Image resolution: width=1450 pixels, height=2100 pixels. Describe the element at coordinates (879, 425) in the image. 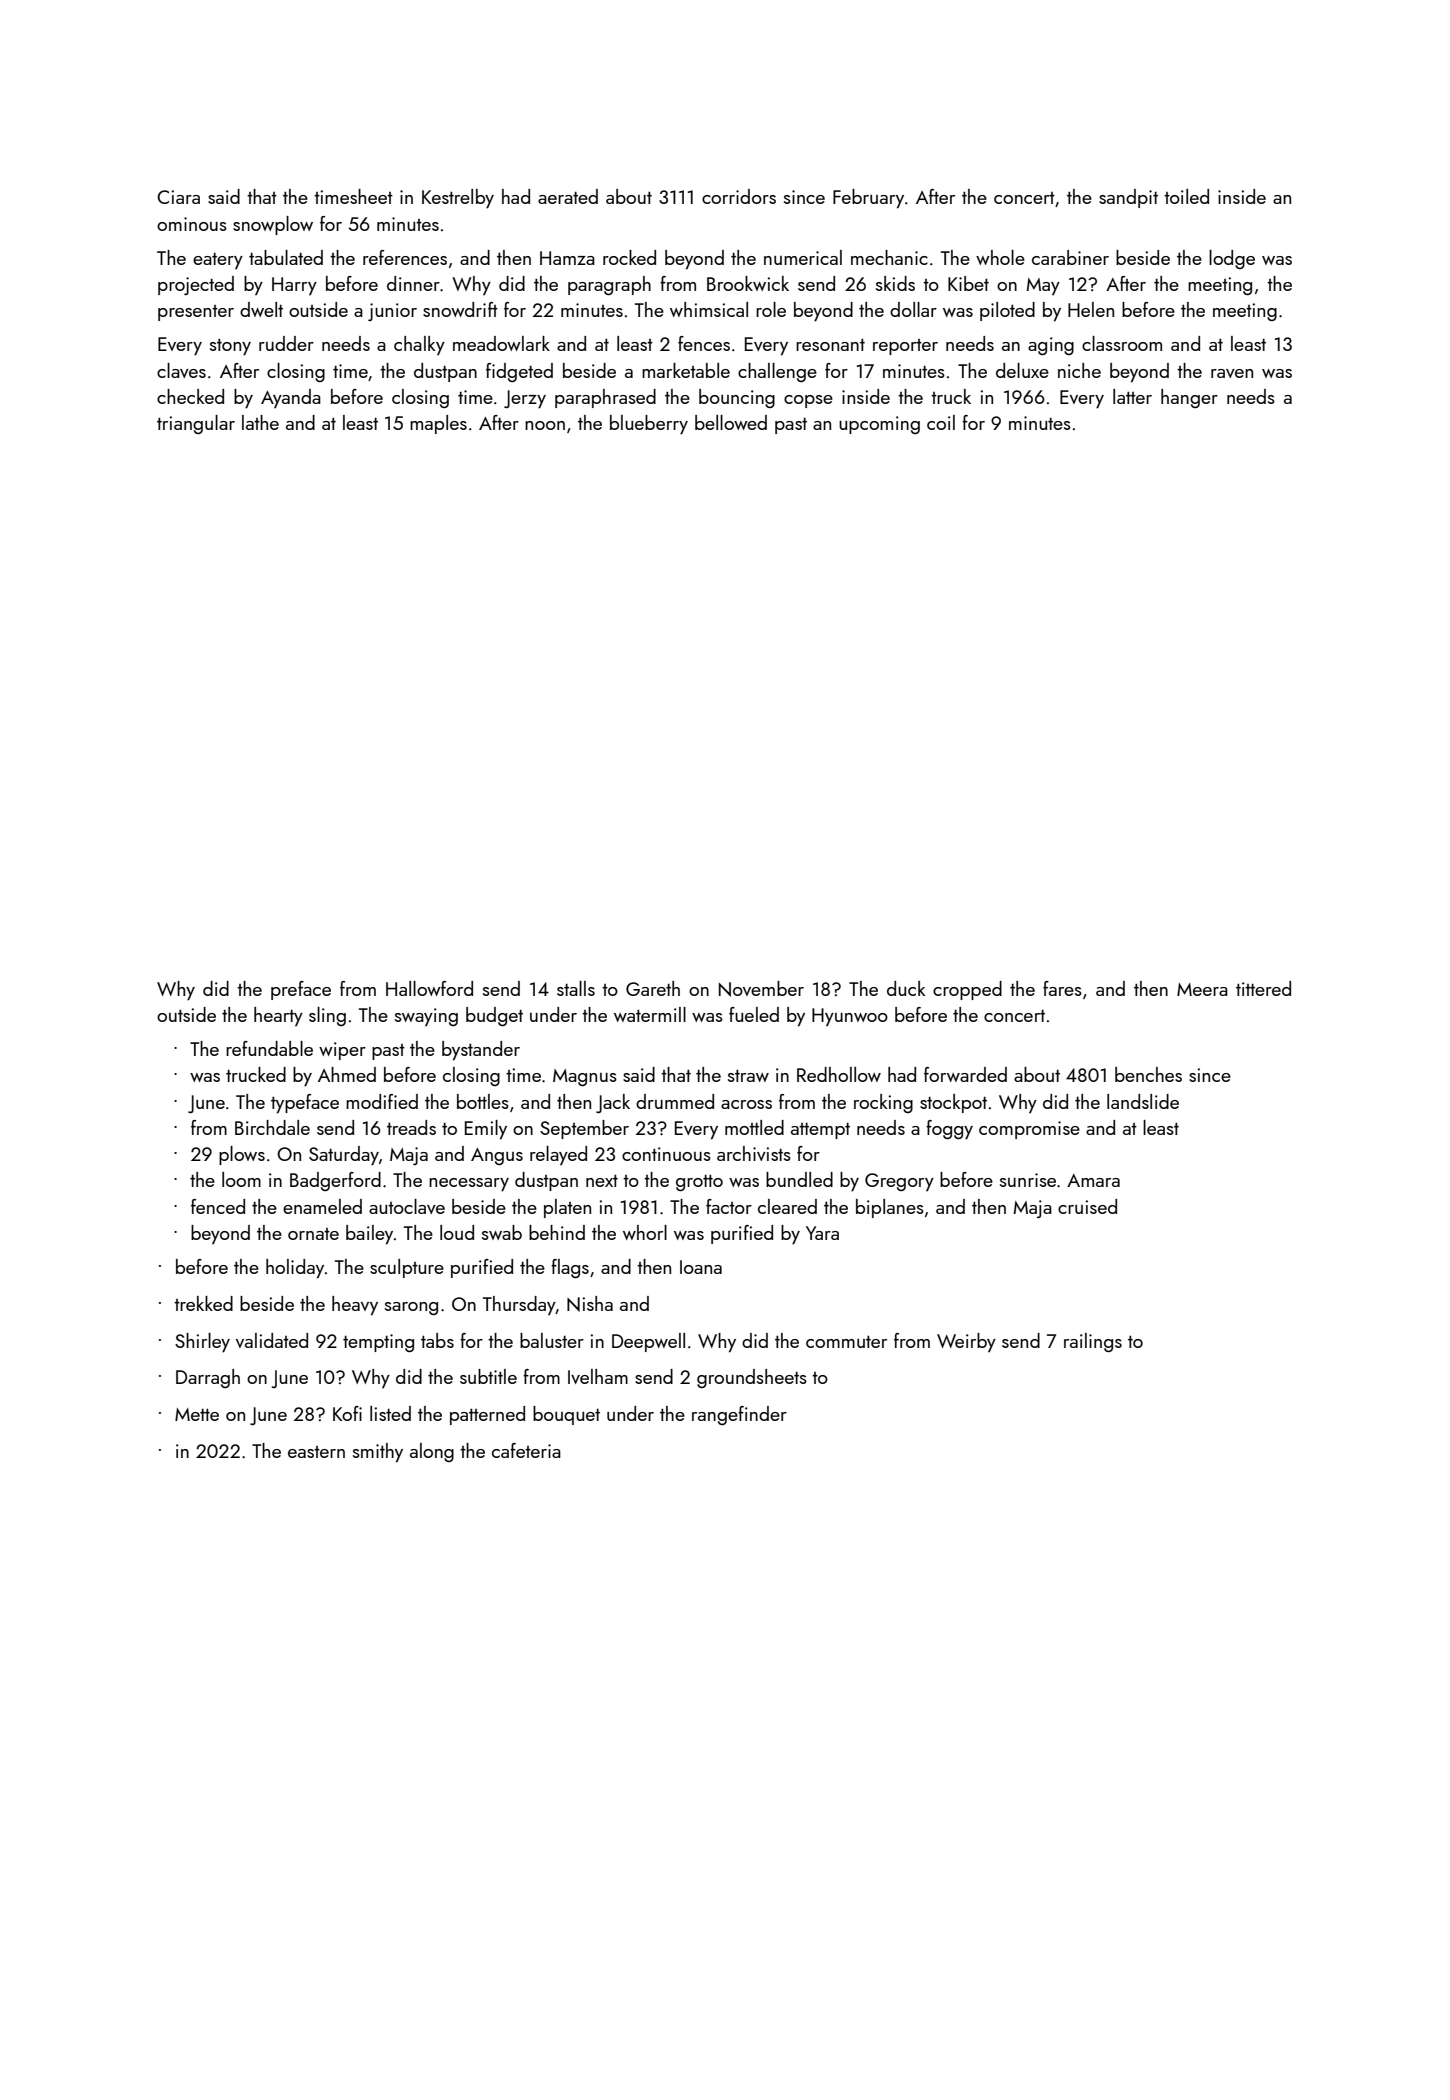

I see `upcoming` at that location.
